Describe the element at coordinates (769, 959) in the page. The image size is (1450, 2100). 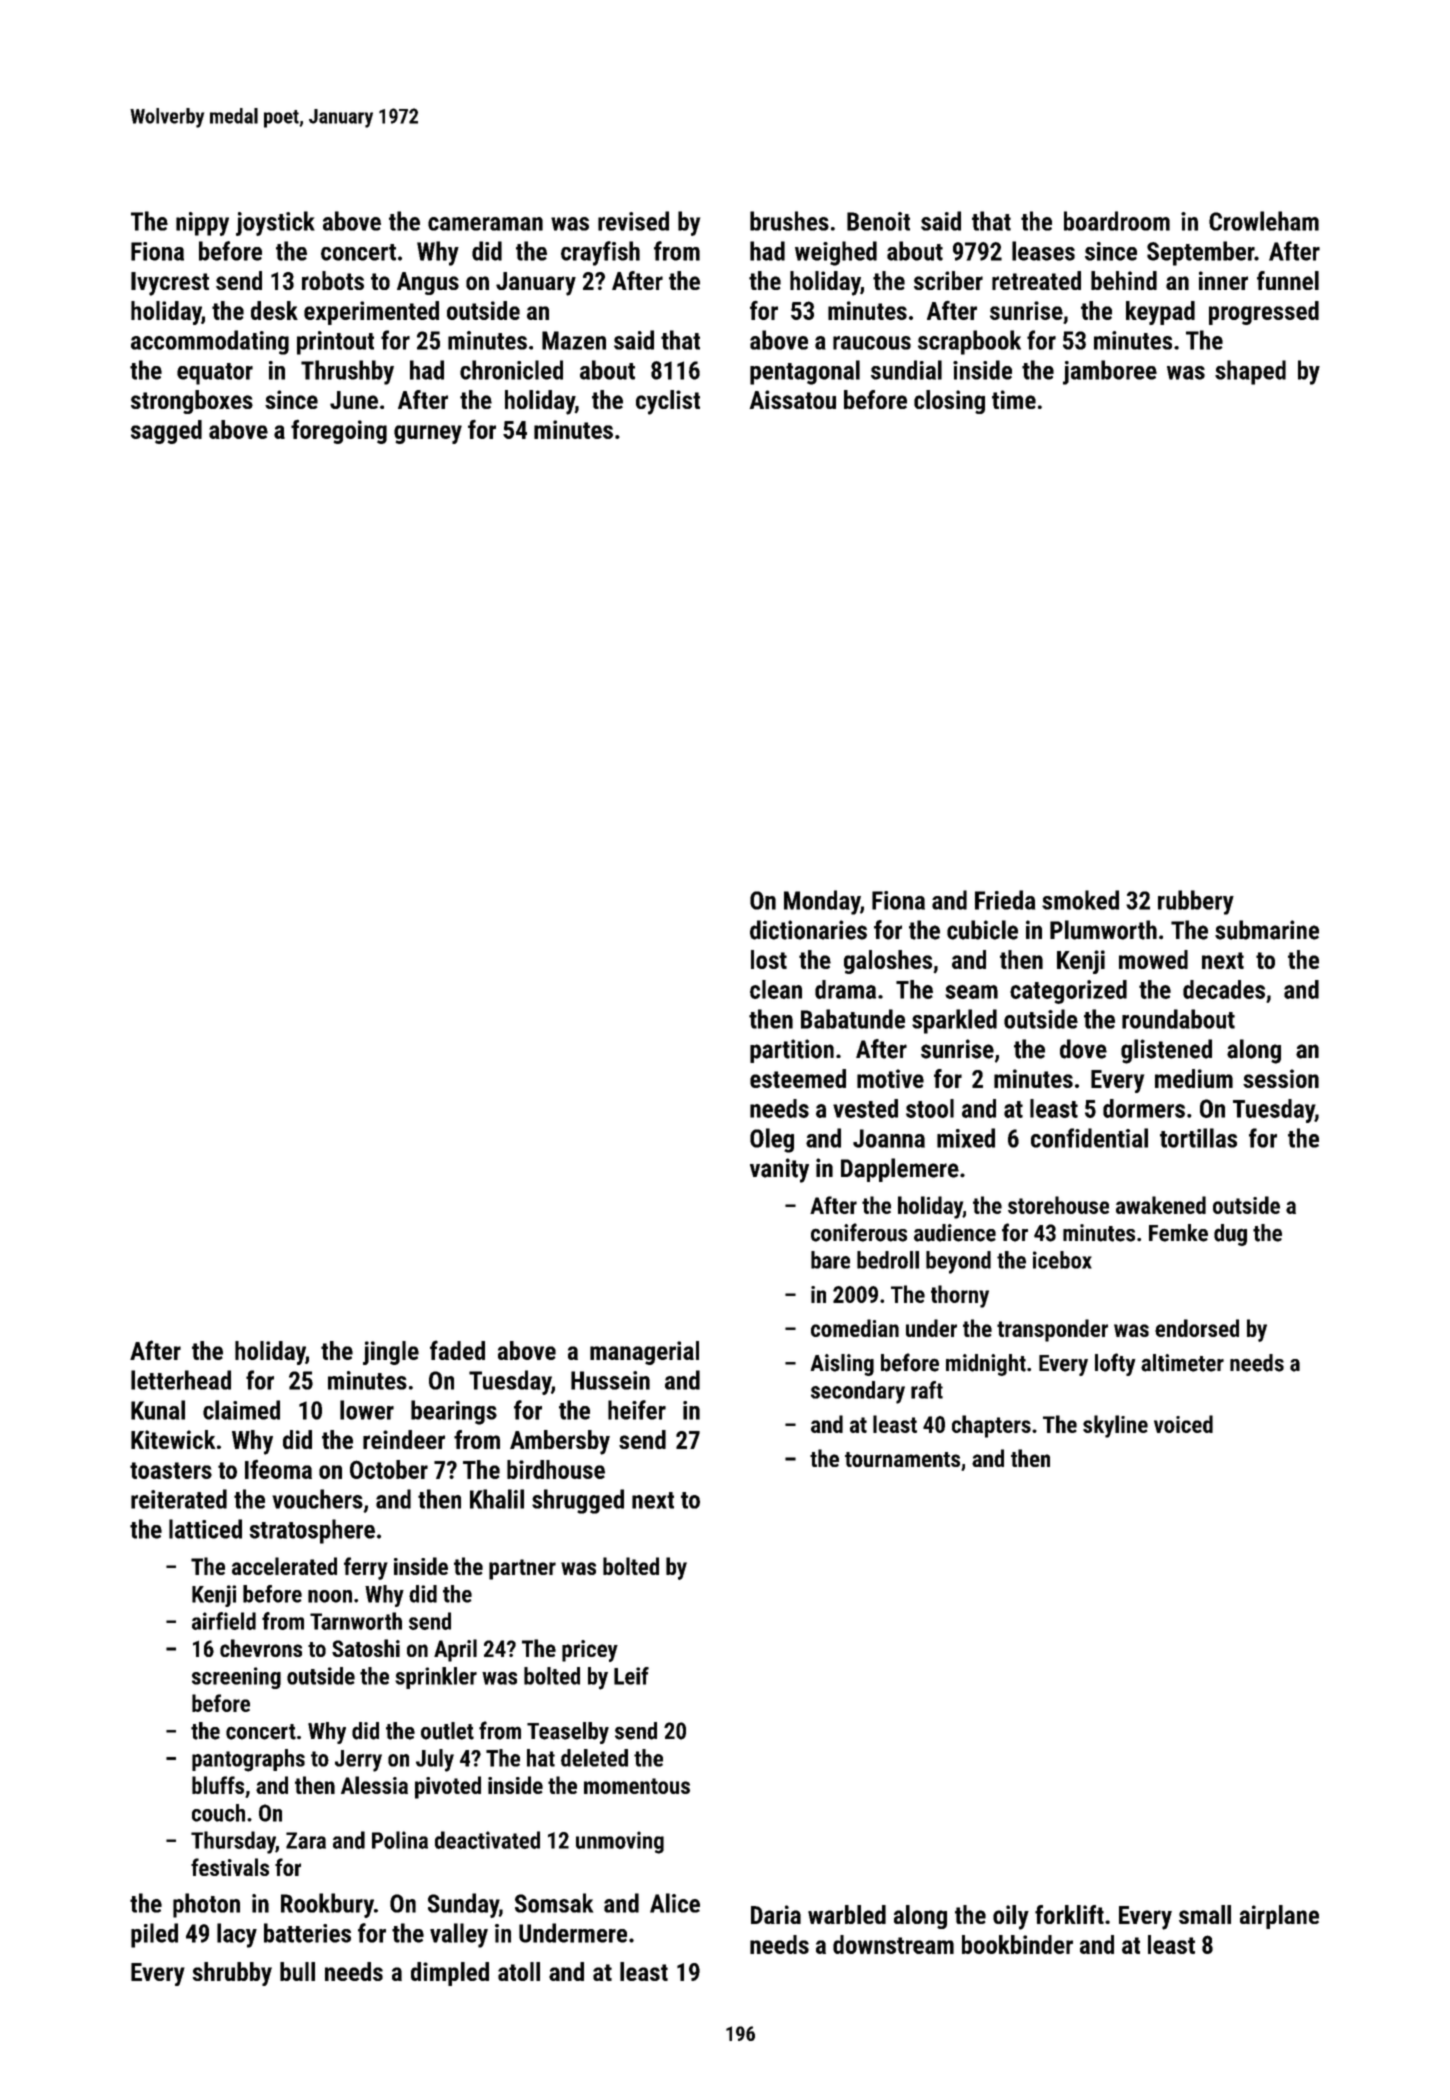
I see `lost` at that location.
